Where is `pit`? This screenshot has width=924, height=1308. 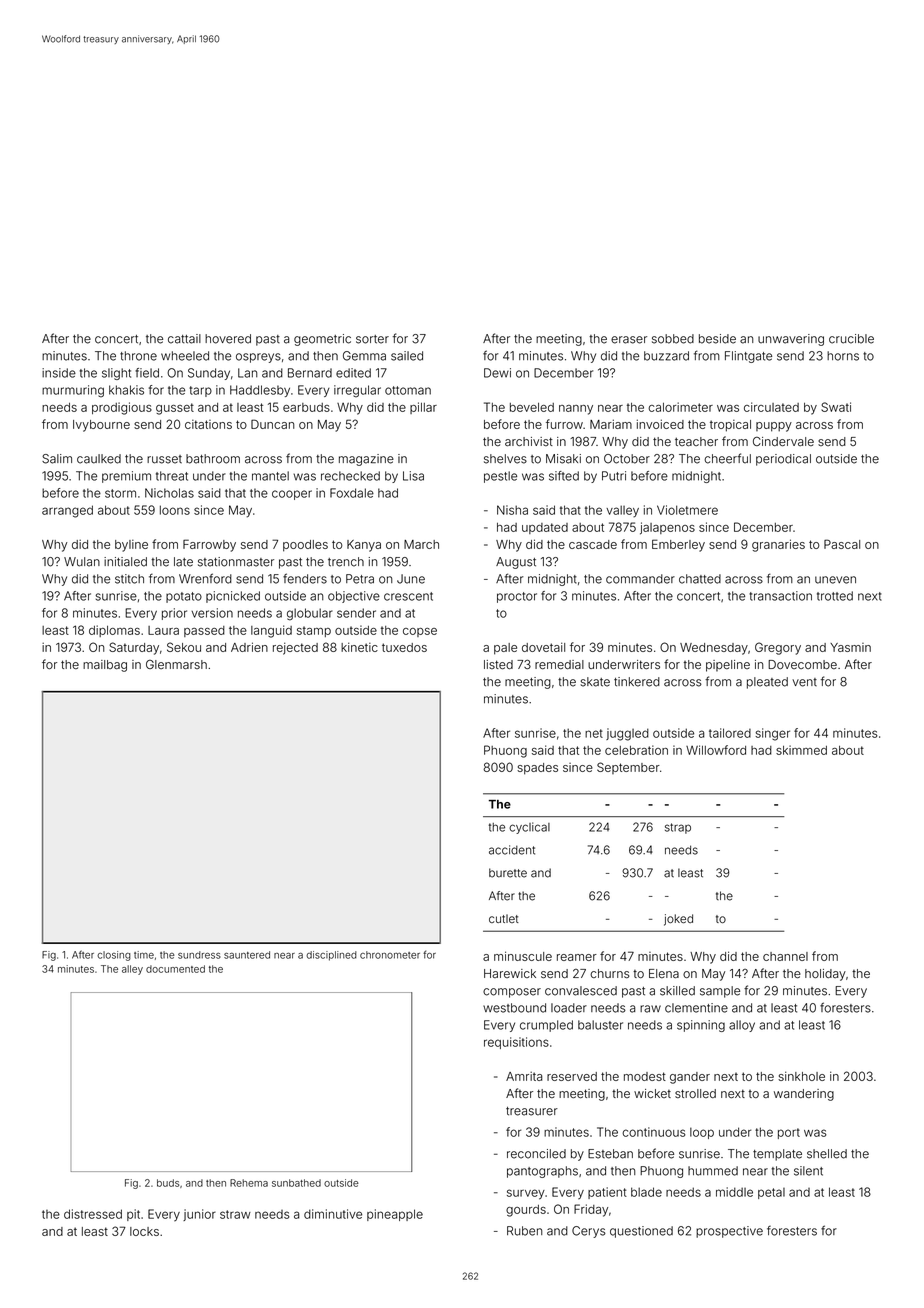 pit is located at coordinates (133, 1215).
